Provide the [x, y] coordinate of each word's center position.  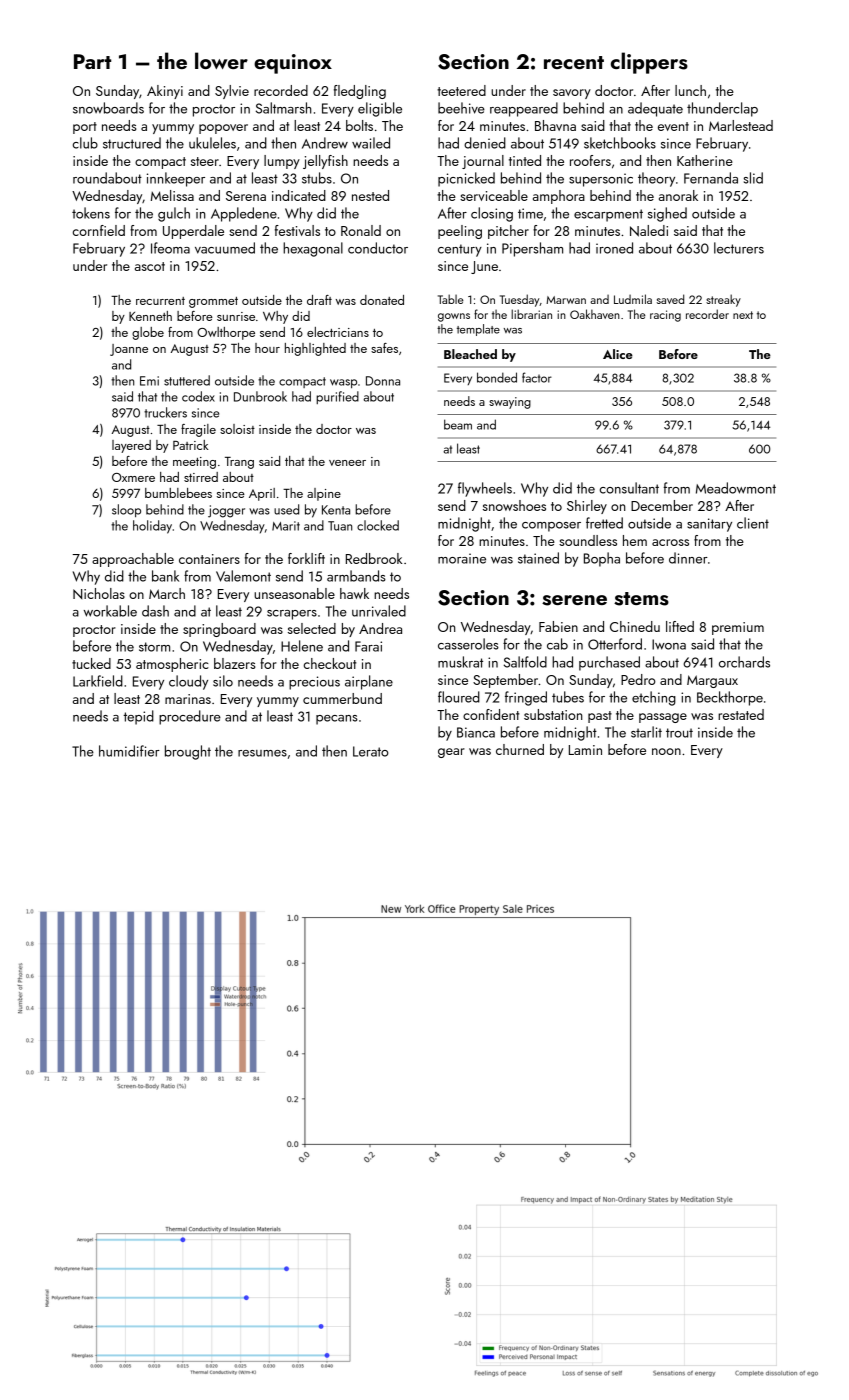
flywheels [485, 489]
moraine [462, 558]
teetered [461, 90]
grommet [213, 302]
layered [131, 446]
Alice [618, 354]
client [753, 523]
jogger [226, 511]
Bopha [602, 559]
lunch [690, 90]
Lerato [371, 751]
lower [221, 60]
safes [384, 348]
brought [188, 752]
